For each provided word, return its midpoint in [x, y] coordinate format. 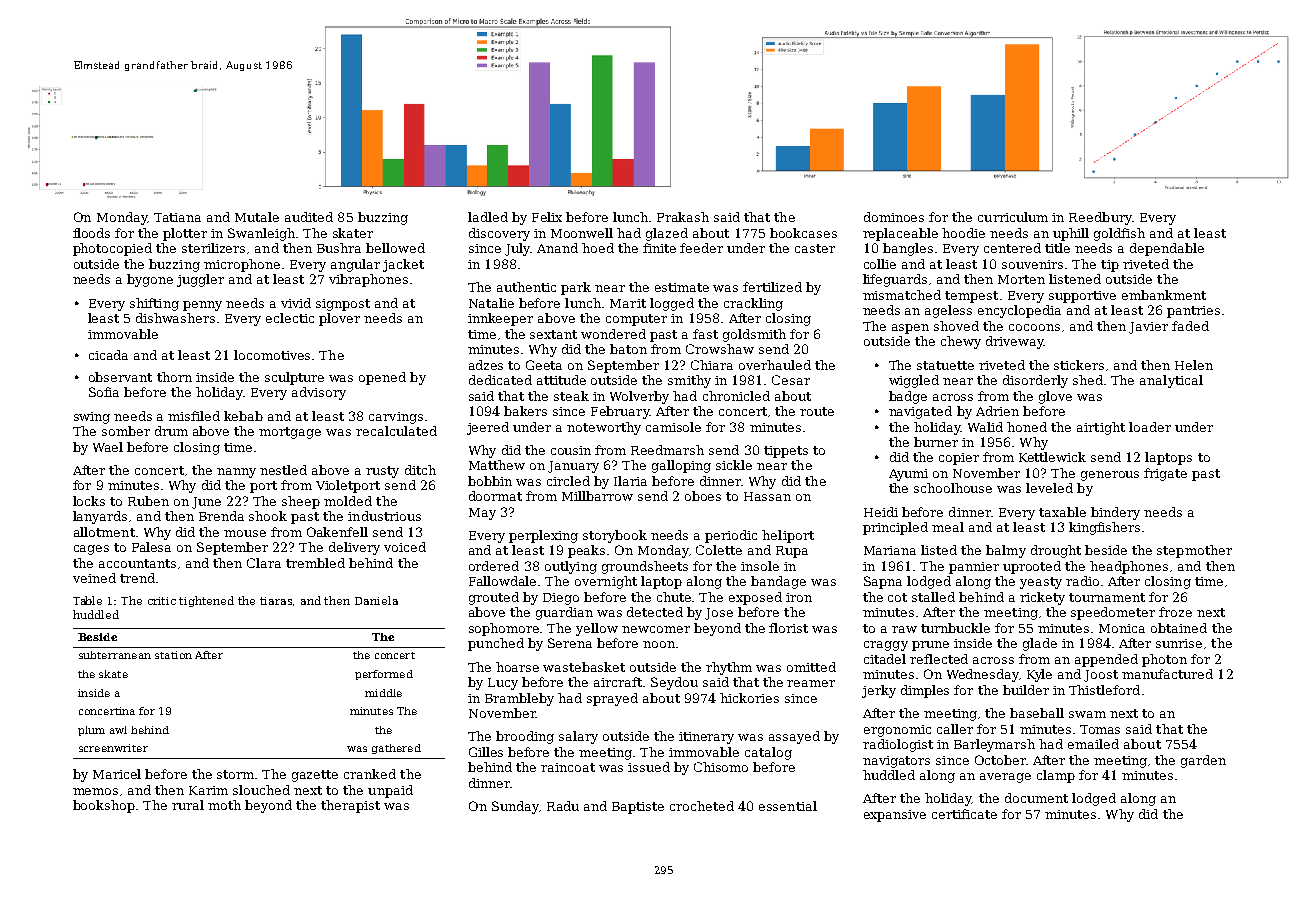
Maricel [117, 774]
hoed [598, 248]
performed [384, 675]
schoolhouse [953, 488]
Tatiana [177, 217]
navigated [920, 412]
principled [895, 528]
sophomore [504, 629]
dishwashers [175, 318]
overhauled [775, 365]
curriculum [1013, 217]
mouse [245, 533]
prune [930, 646]
